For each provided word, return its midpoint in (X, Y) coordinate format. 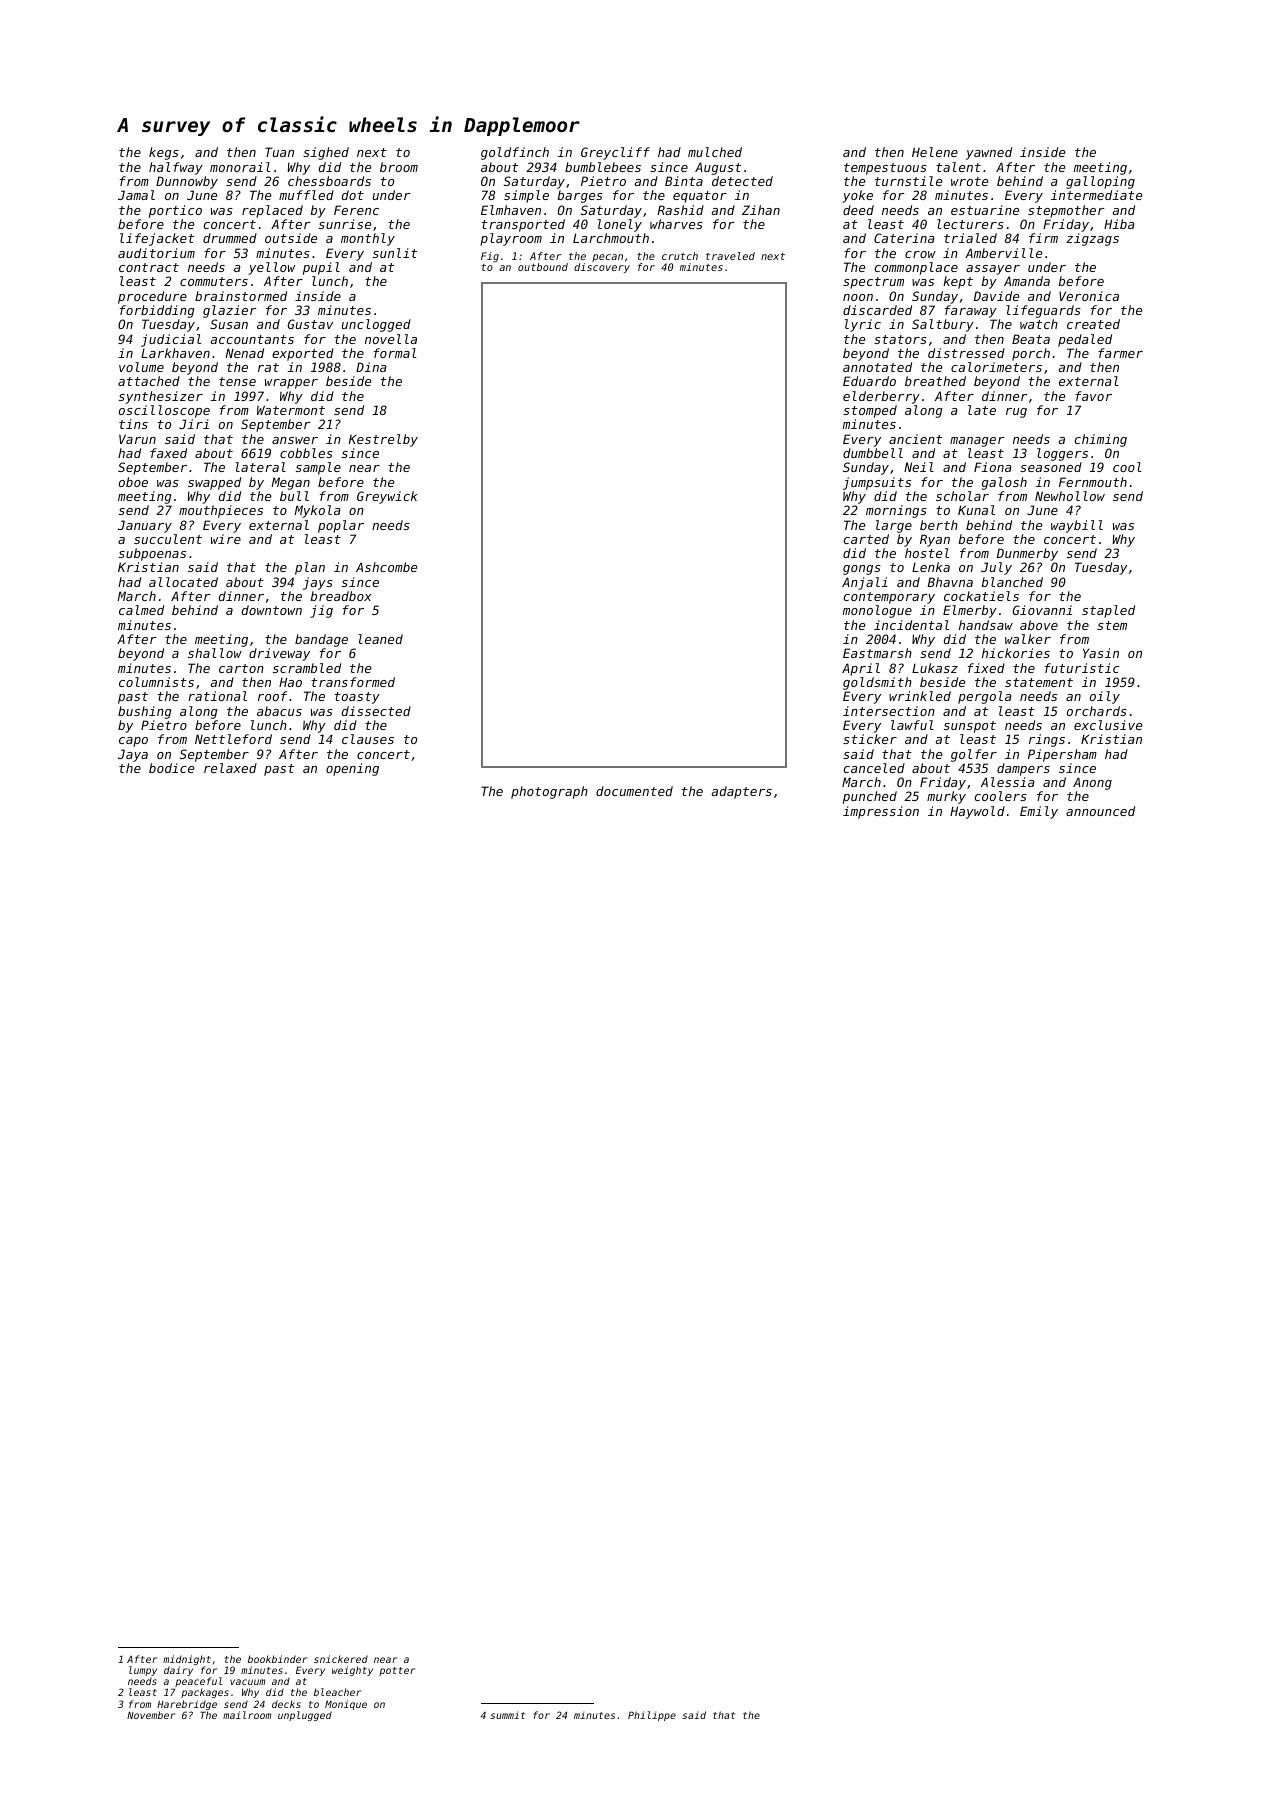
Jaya (133, 755)
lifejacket (157, 239)
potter (397, 1671)
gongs (862, 570)
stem (1112, 625)
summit (507, 1715)
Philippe (652, 1716)
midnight (187, 1660)
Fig (490, 257)
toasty (357, 698)
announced (1100, 811)
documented (634, 791)
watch (1039, 324)
